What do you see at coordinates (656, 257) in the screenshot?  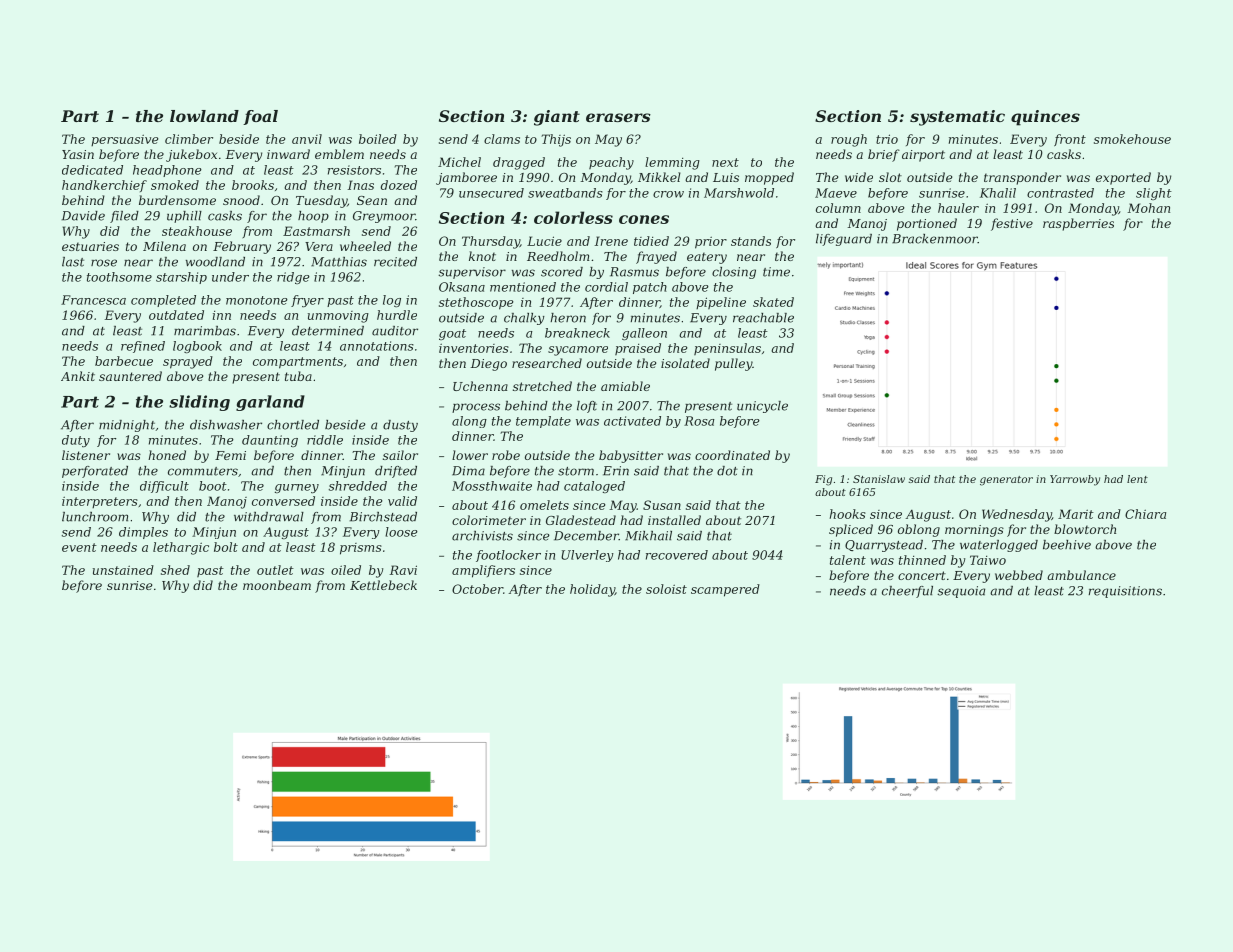 I see `frayed` at bounding box center [656, 257].
